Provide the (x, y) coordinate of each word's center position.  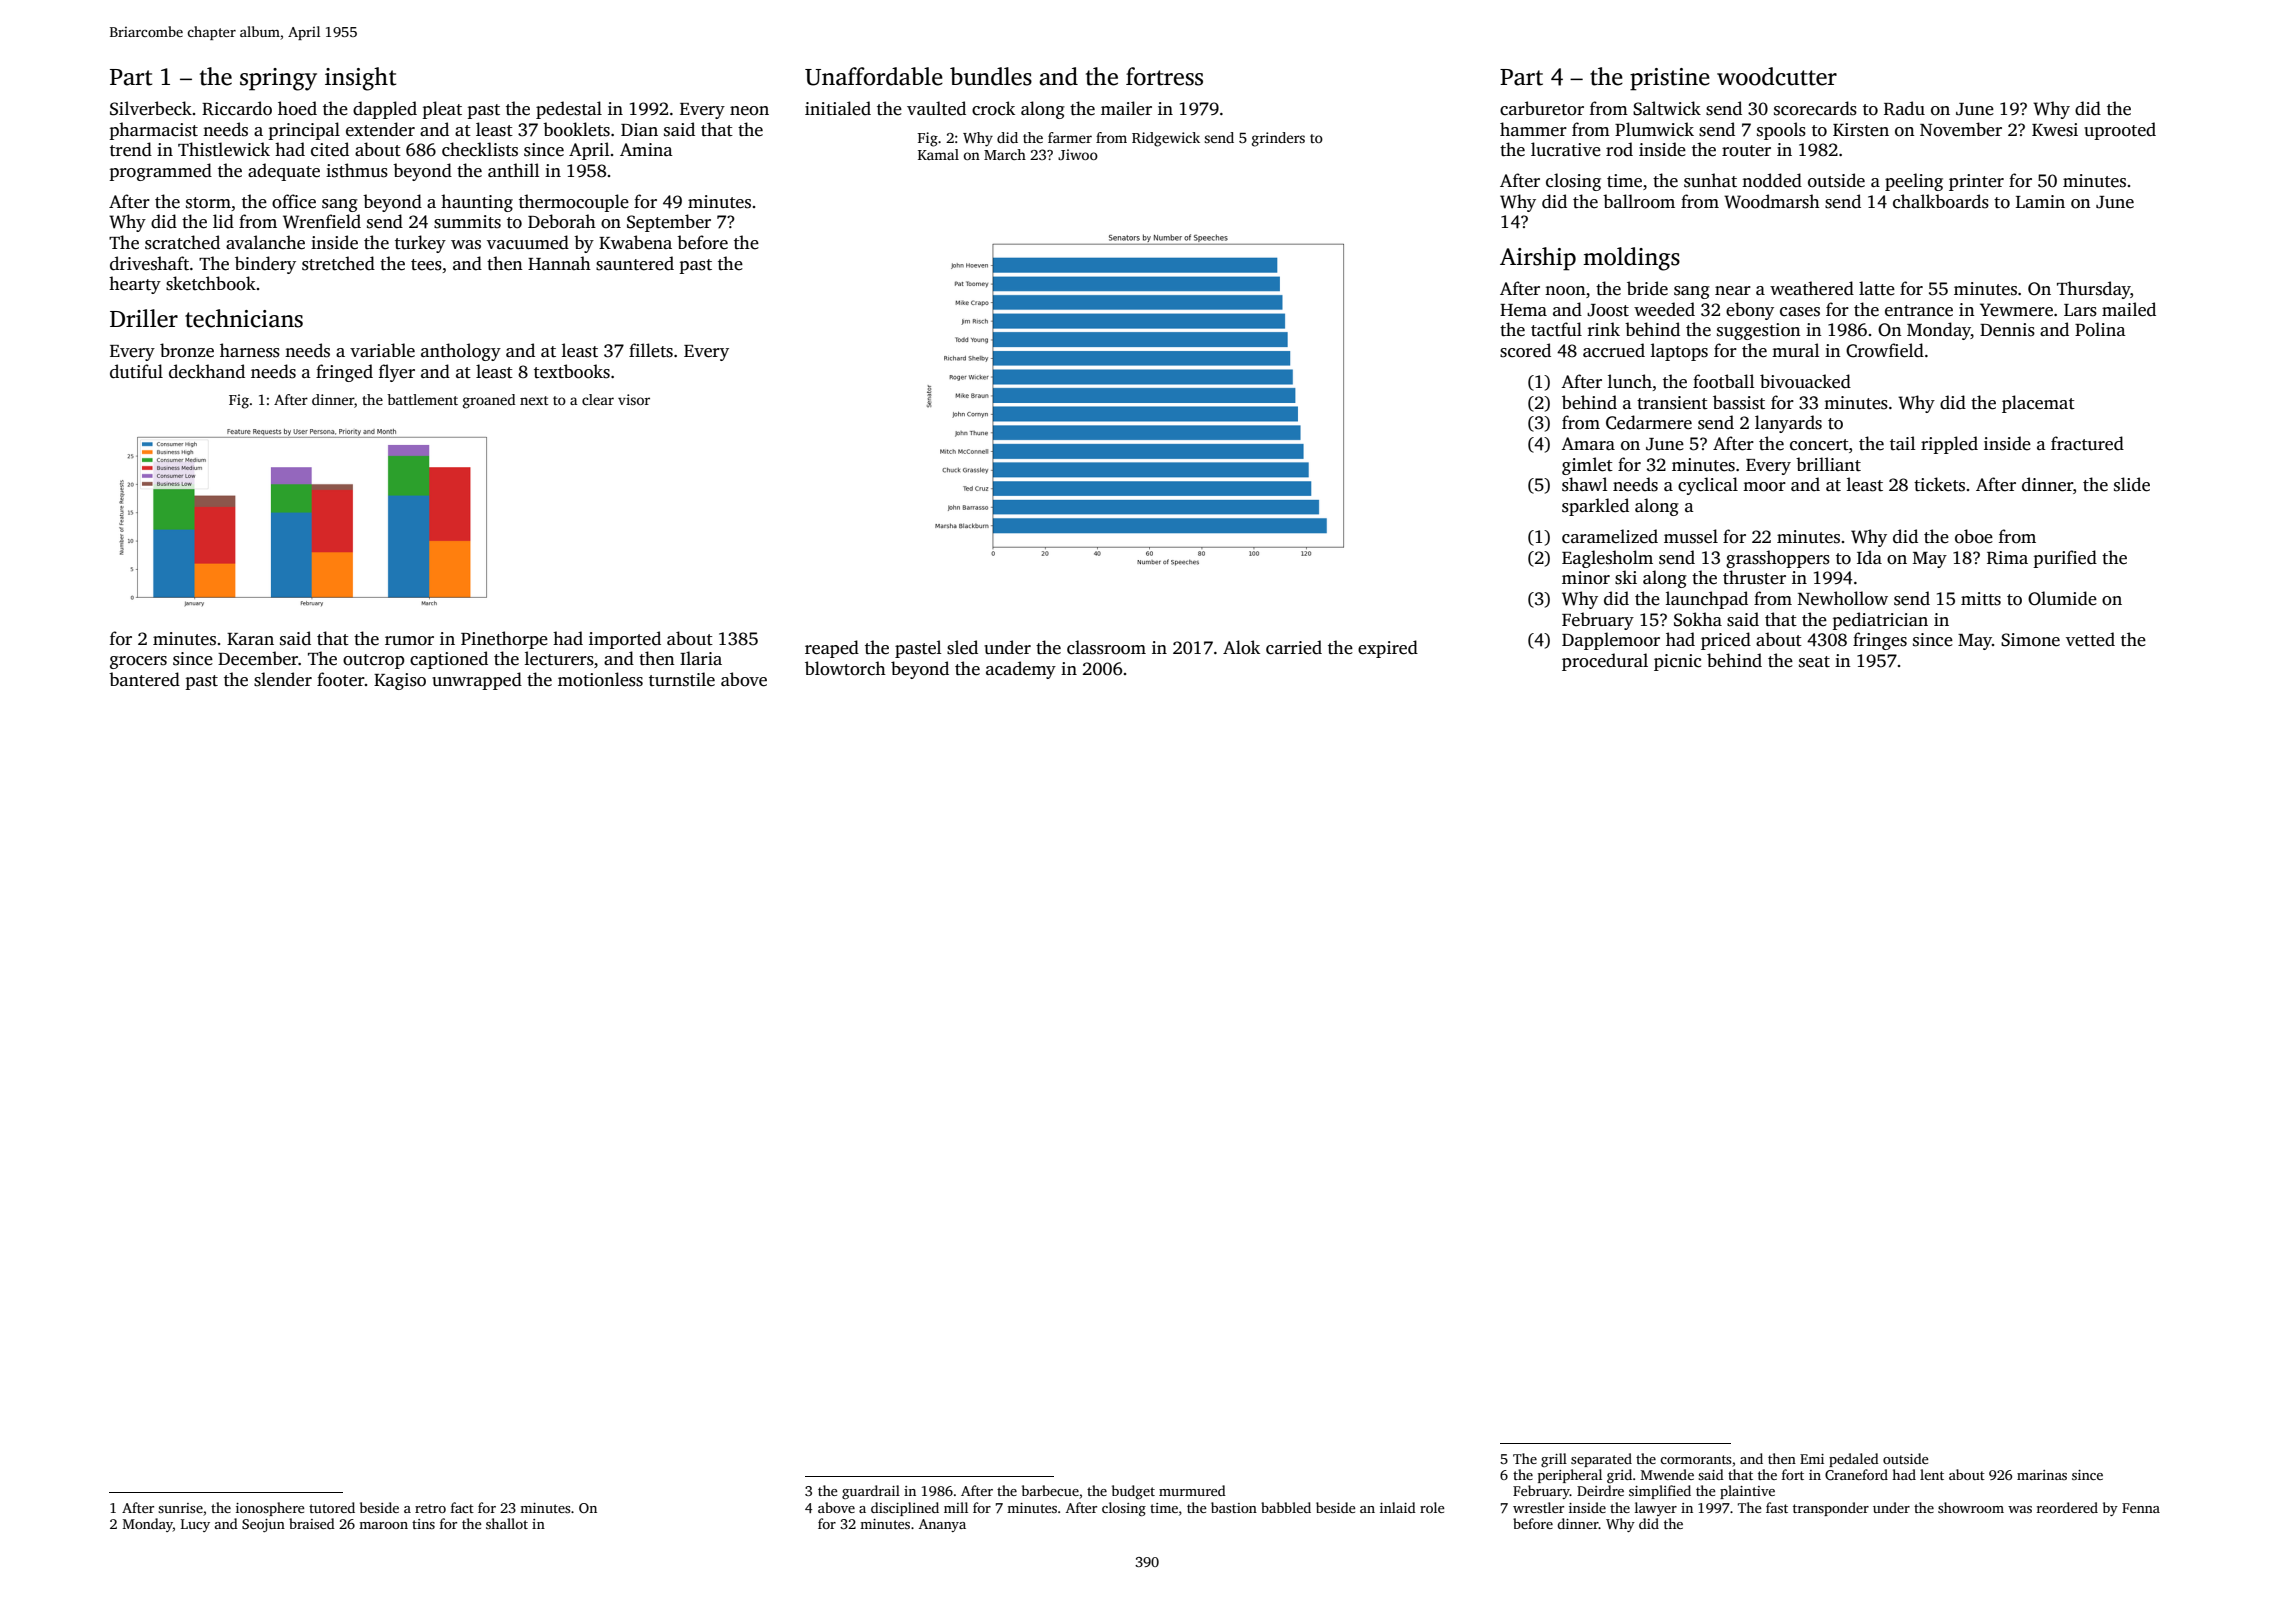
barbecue (1050, 1490)
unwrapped (477, 681)
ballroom (1639, 201)
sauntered (635, 263)
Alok (1241, 647)
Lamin (2040, 201)
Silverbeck (151, 108)
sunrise (180, 1508)
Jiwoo (1078, 154)
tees (426, 265)
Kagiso (400, 681)
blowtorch (845, 668)
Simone (2030, 640)
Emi (1812, 1459)
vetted (2090, 639)
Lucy (195, 1525)
